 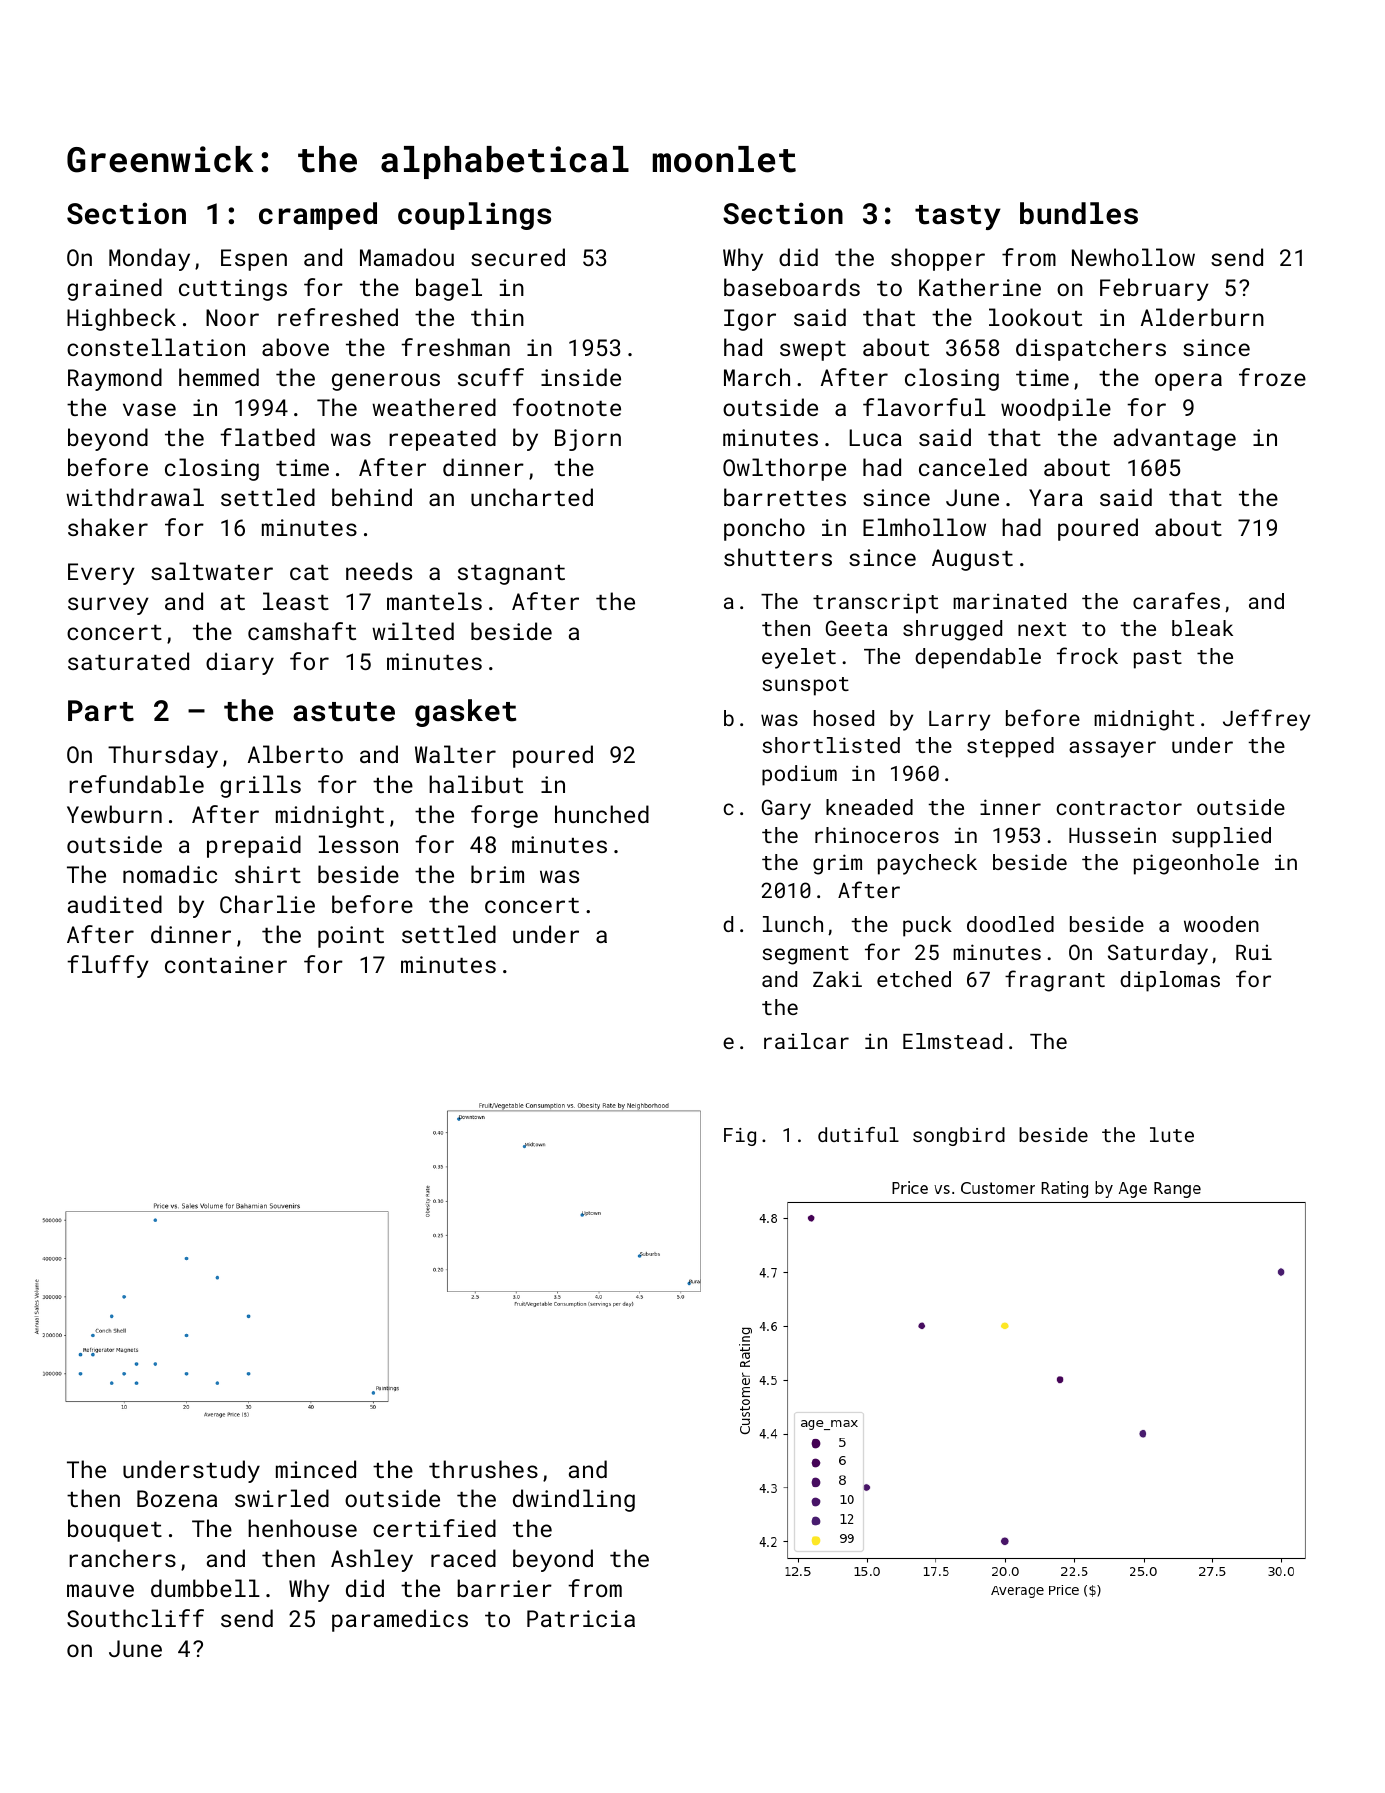 I want to click on cramped, so click(x=318, y=216).
